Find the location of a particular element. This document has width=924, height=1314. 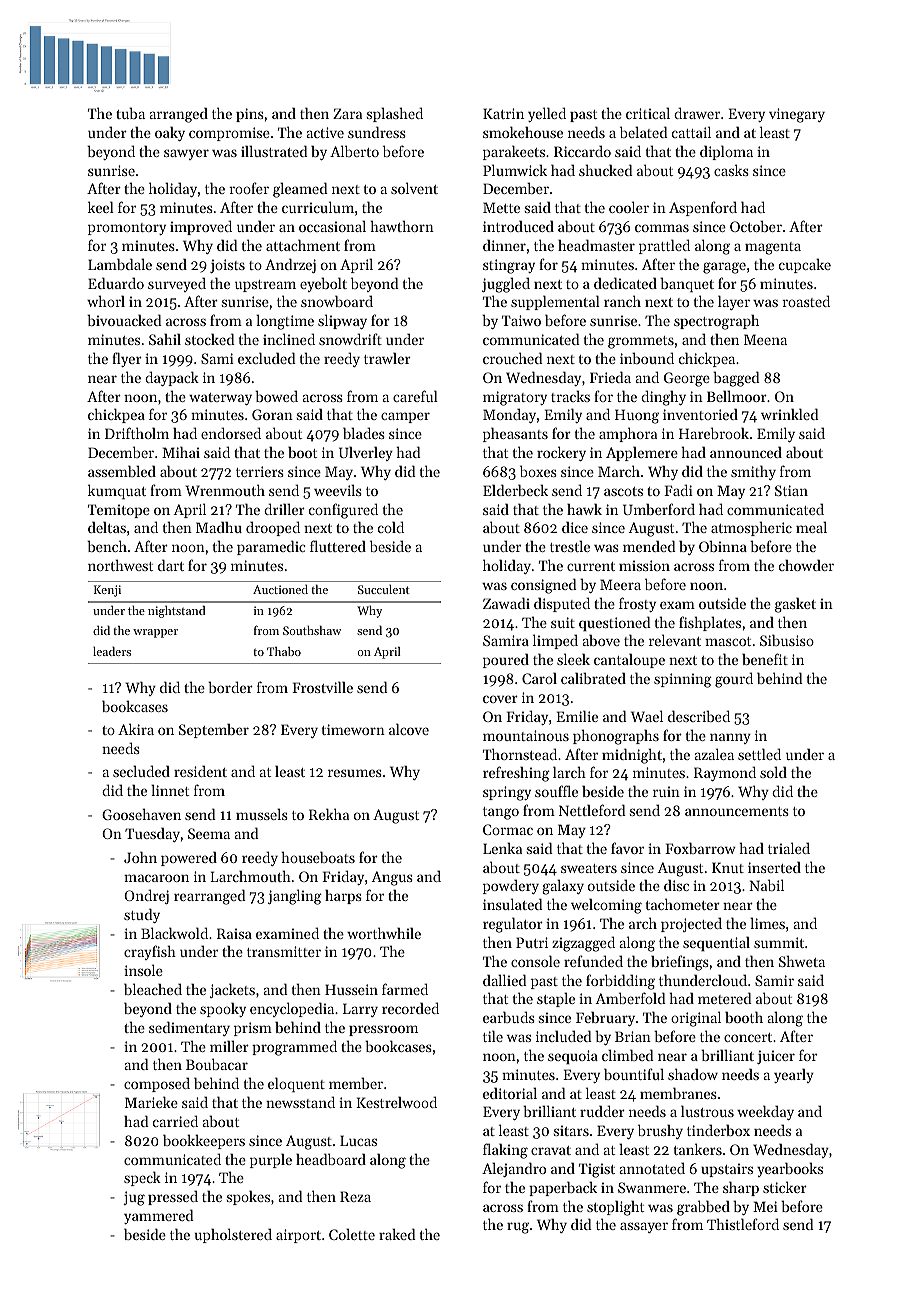

fluttered is located at coordinates (338, 546).
